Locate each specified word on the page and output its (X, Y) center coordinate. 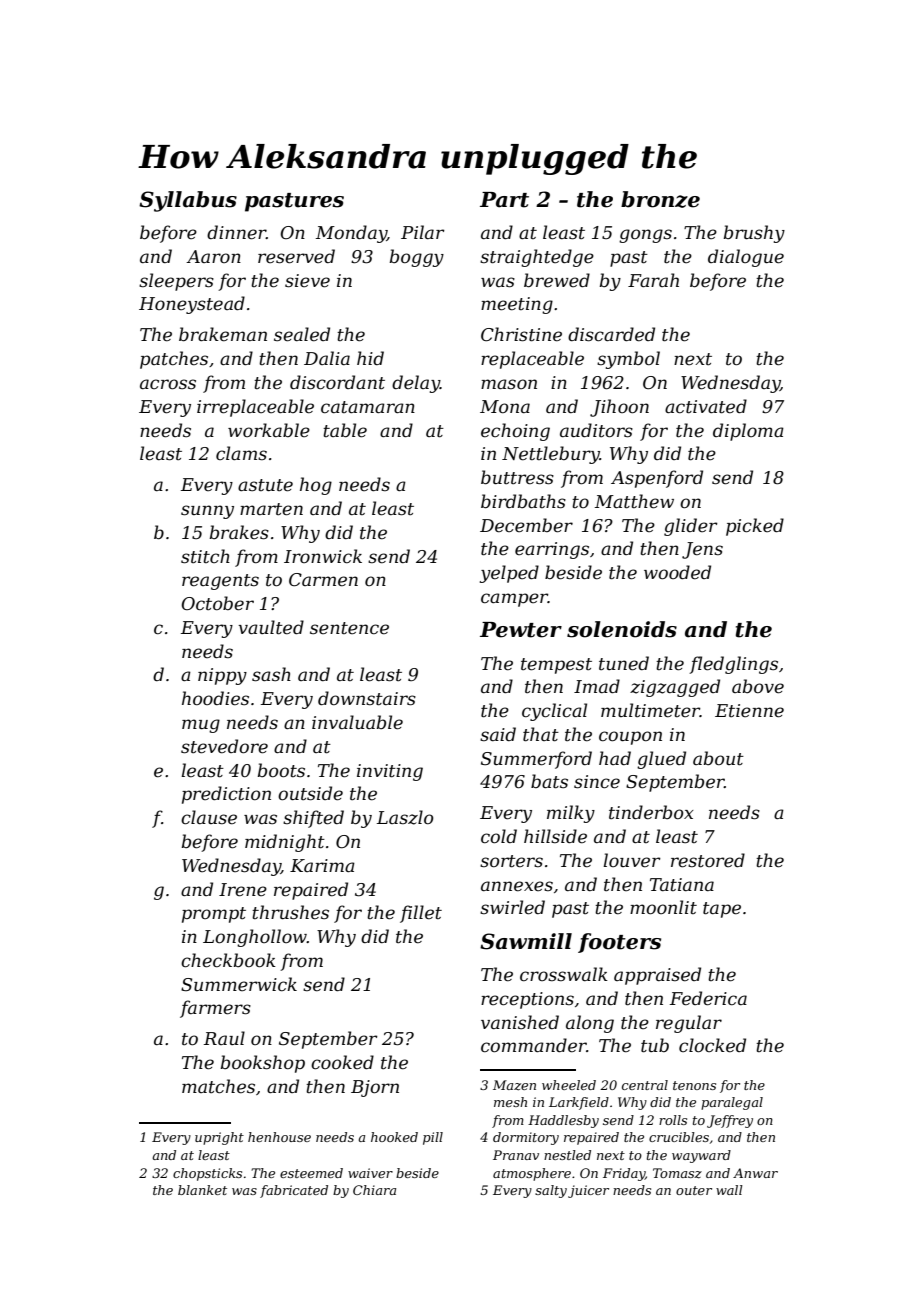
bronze (660, 199)
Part (504, 200)
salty (551, 1191)
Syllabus (188, 201)
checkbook (228, 960)
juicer (588, 1191)
